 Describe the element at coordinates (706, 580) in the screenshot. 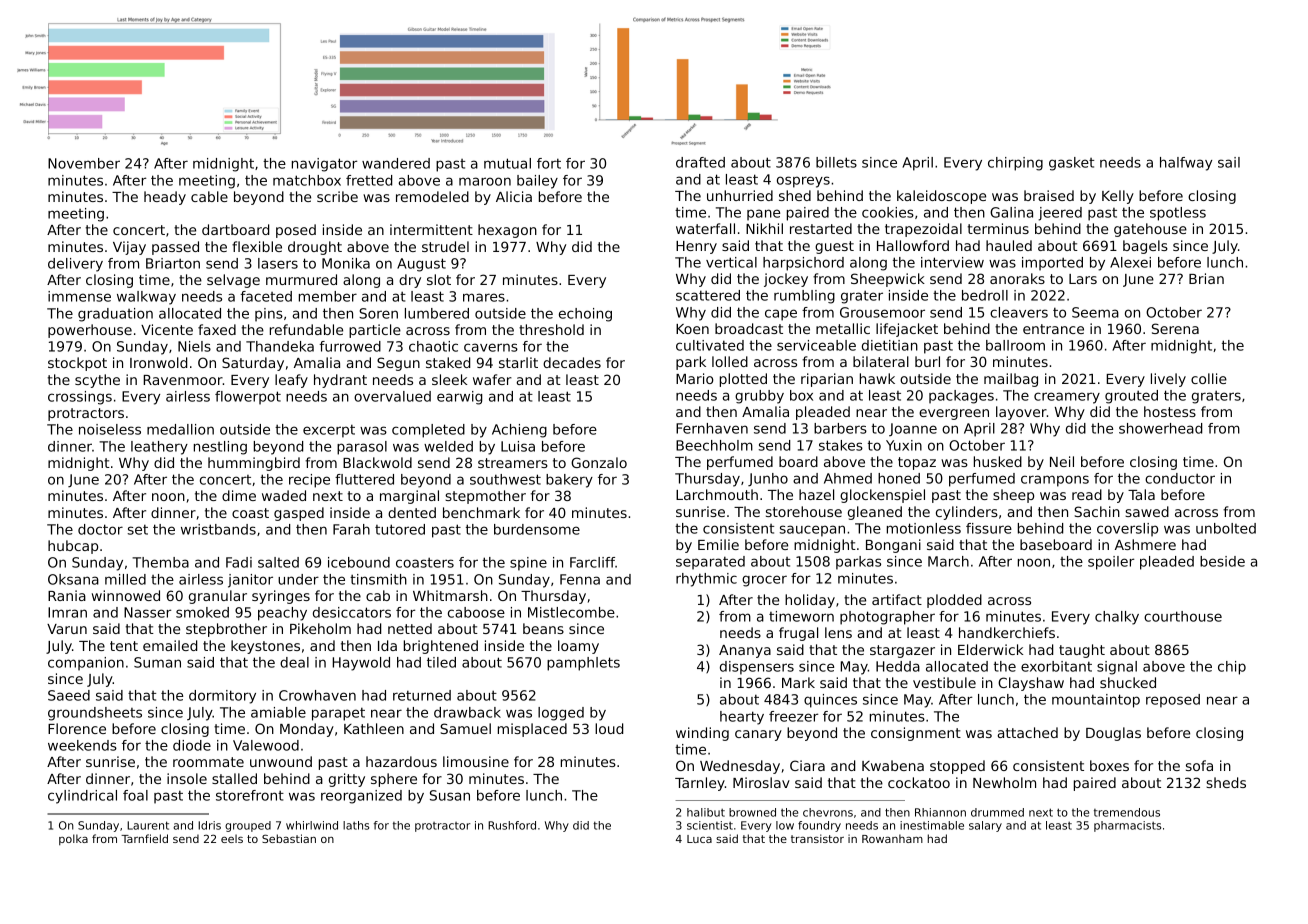

I see `rhythmic` at that location.
